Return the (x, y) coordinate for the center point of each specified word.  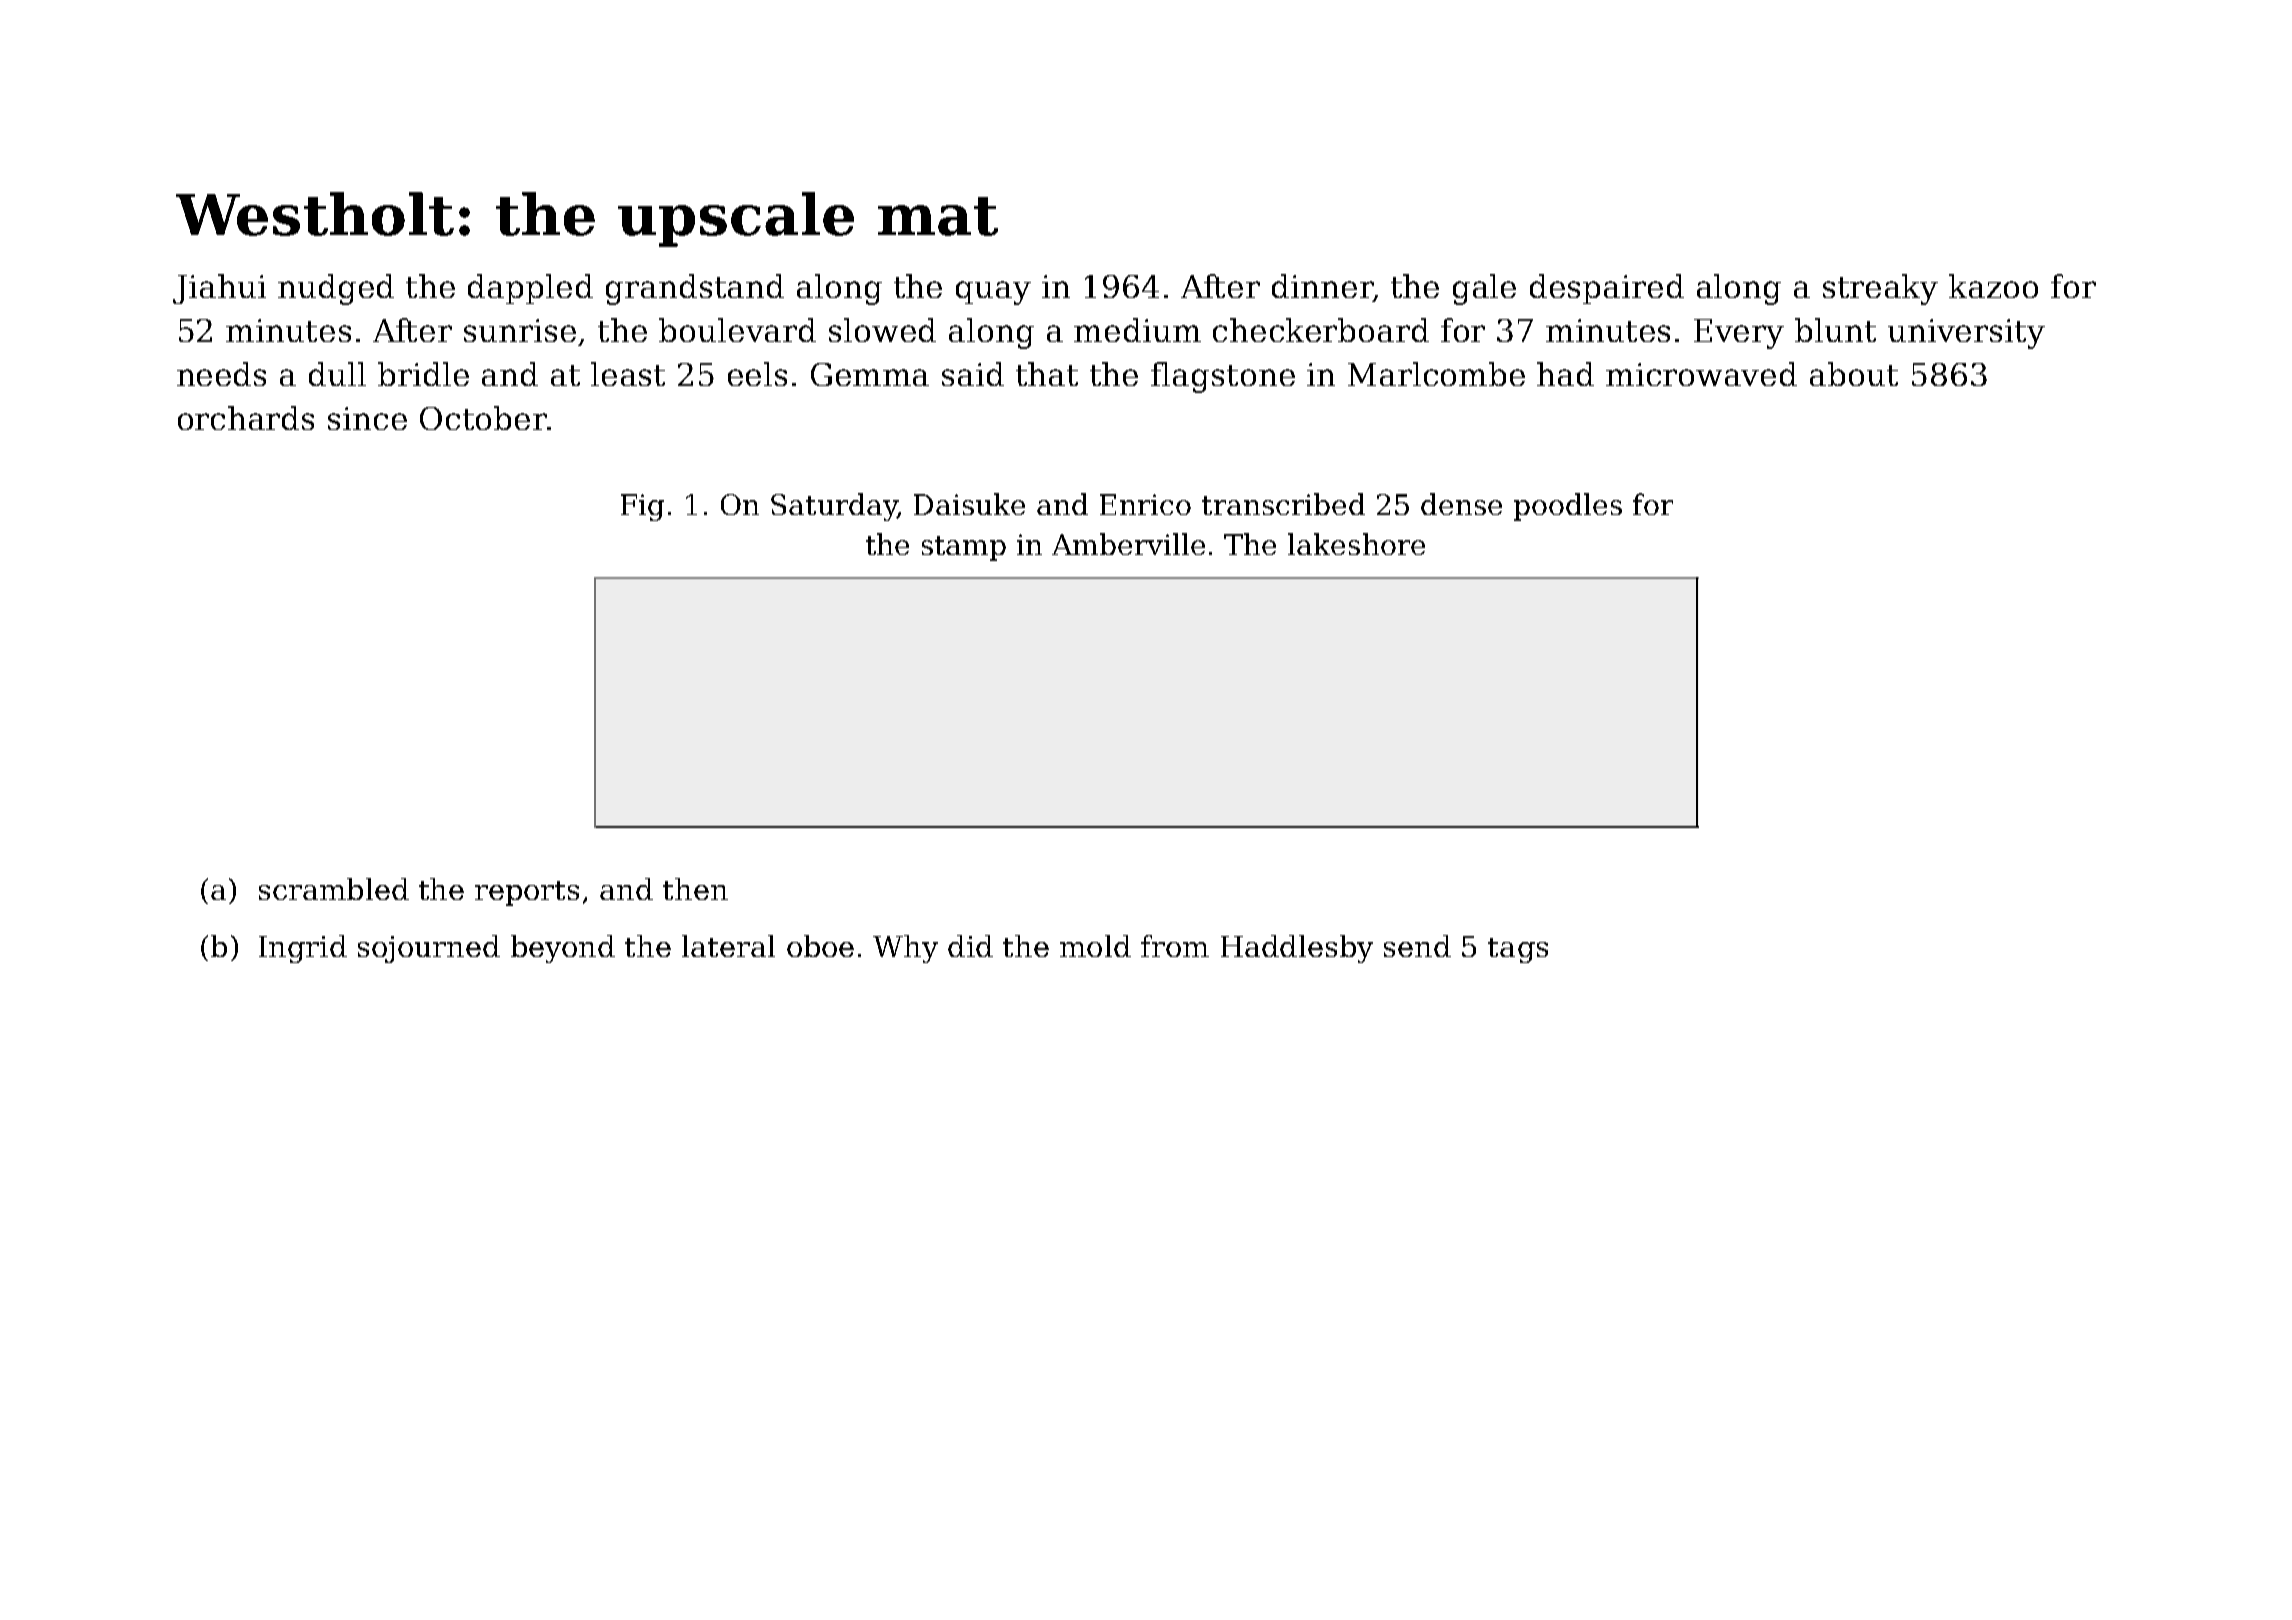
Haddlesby (1297, 949)
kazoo (1993, 286)
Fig (642, 507)
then (695, 889)
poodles (1568, 507)
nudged (336, 289)
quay (993, 293)
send (1417, 946)
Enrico (1145, 504)
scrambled (334, 889)
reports (527, 893)
